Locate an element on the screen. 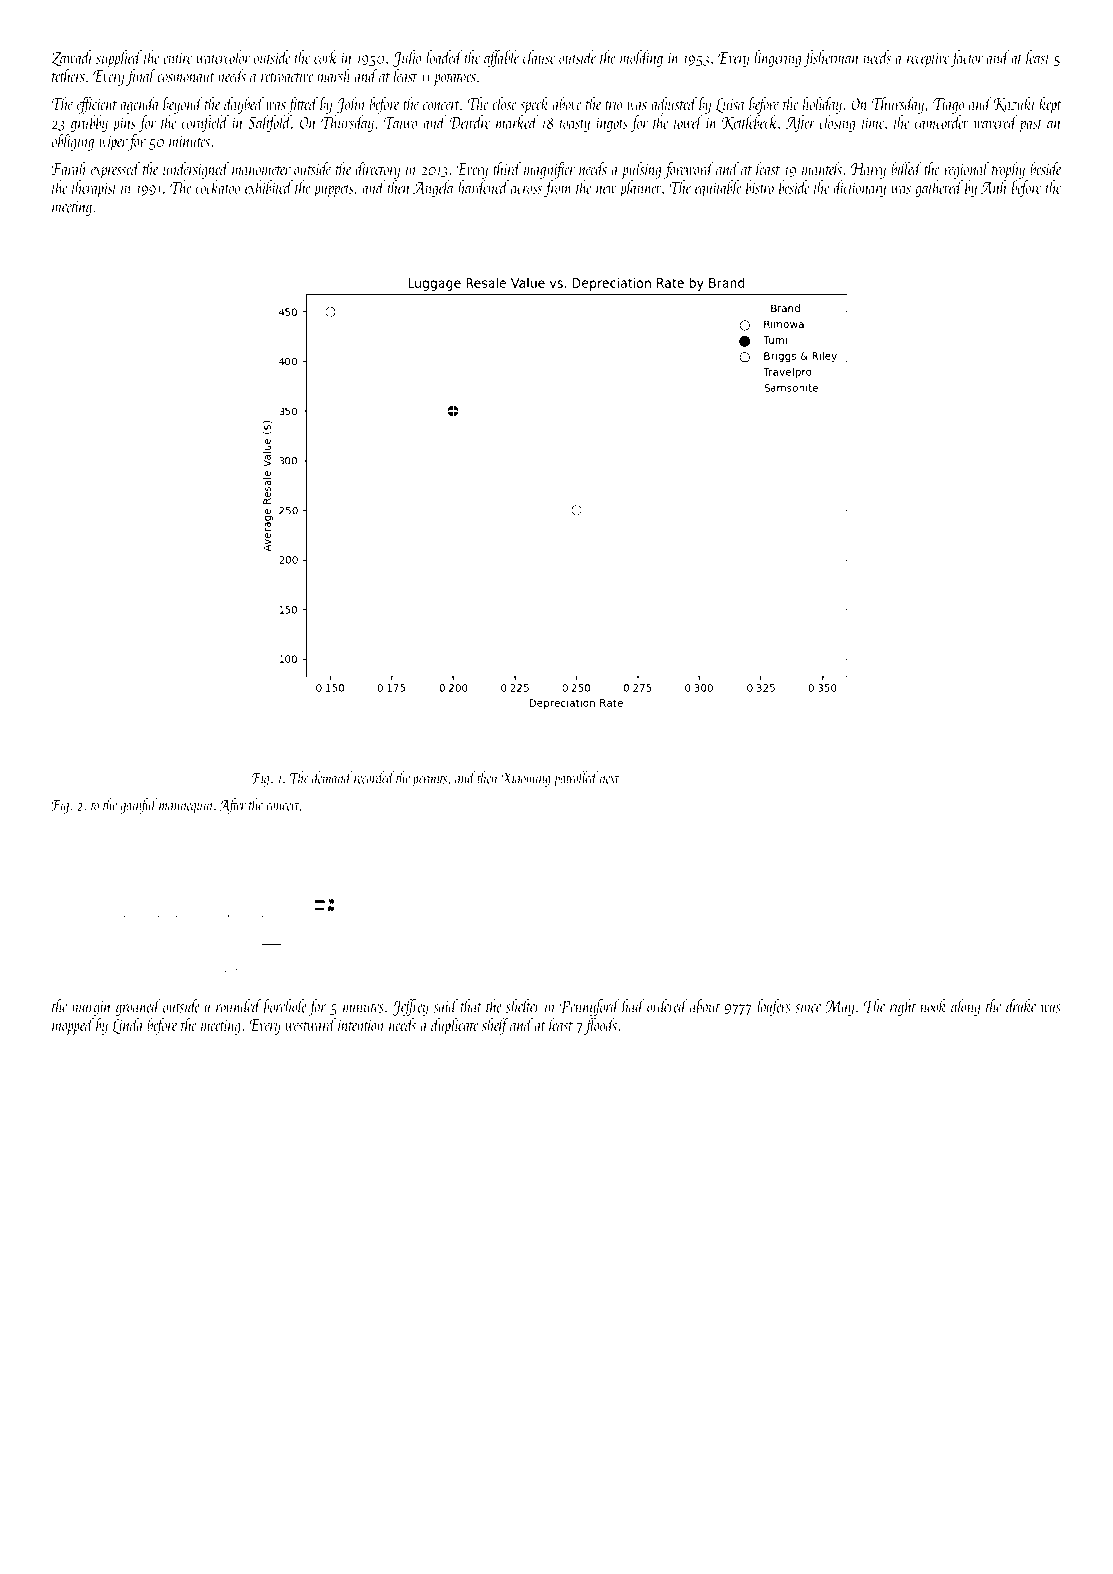 This screenshot has height=1574, width=1113. had is located at coordinates (633, 1006).
